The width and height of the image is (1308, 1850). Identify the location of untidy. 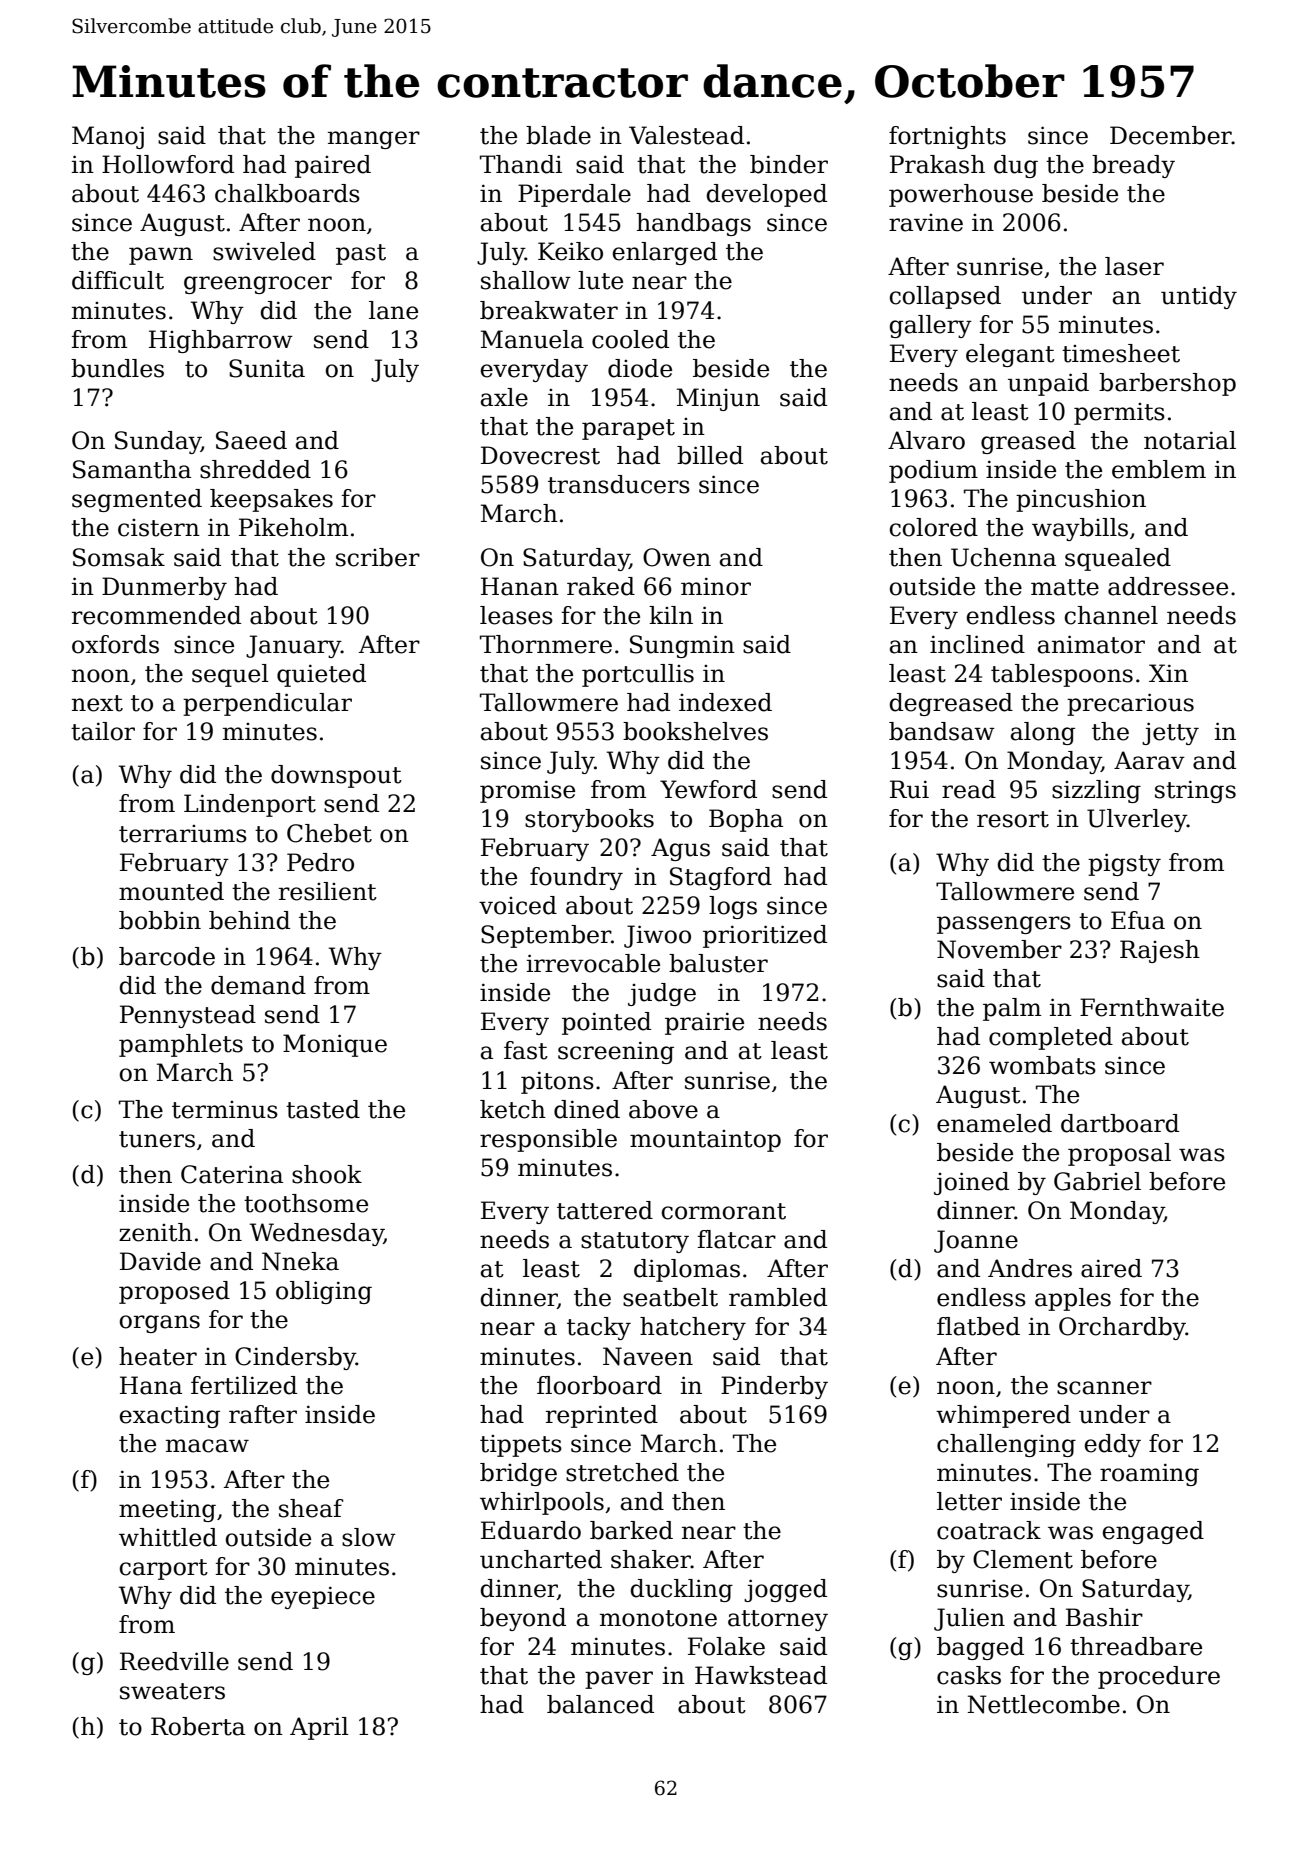
(1199, 297).
